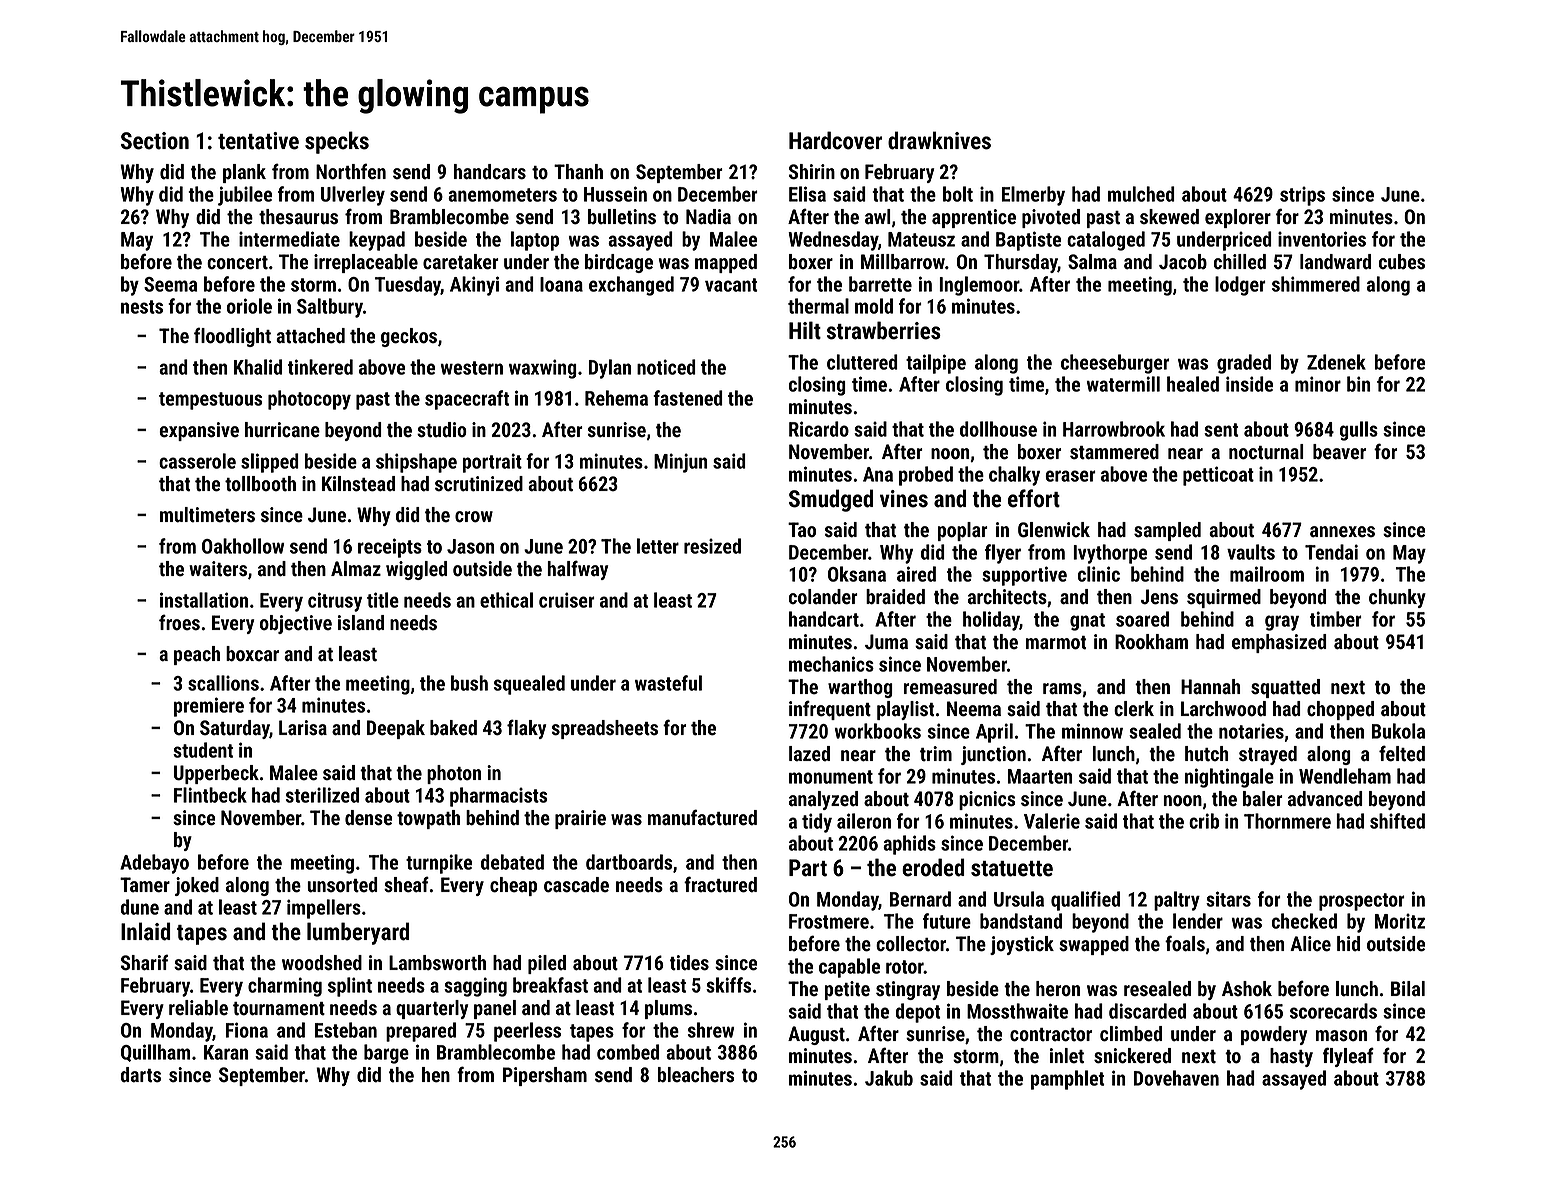  I want to click on Hilt, so click(805, 330).
